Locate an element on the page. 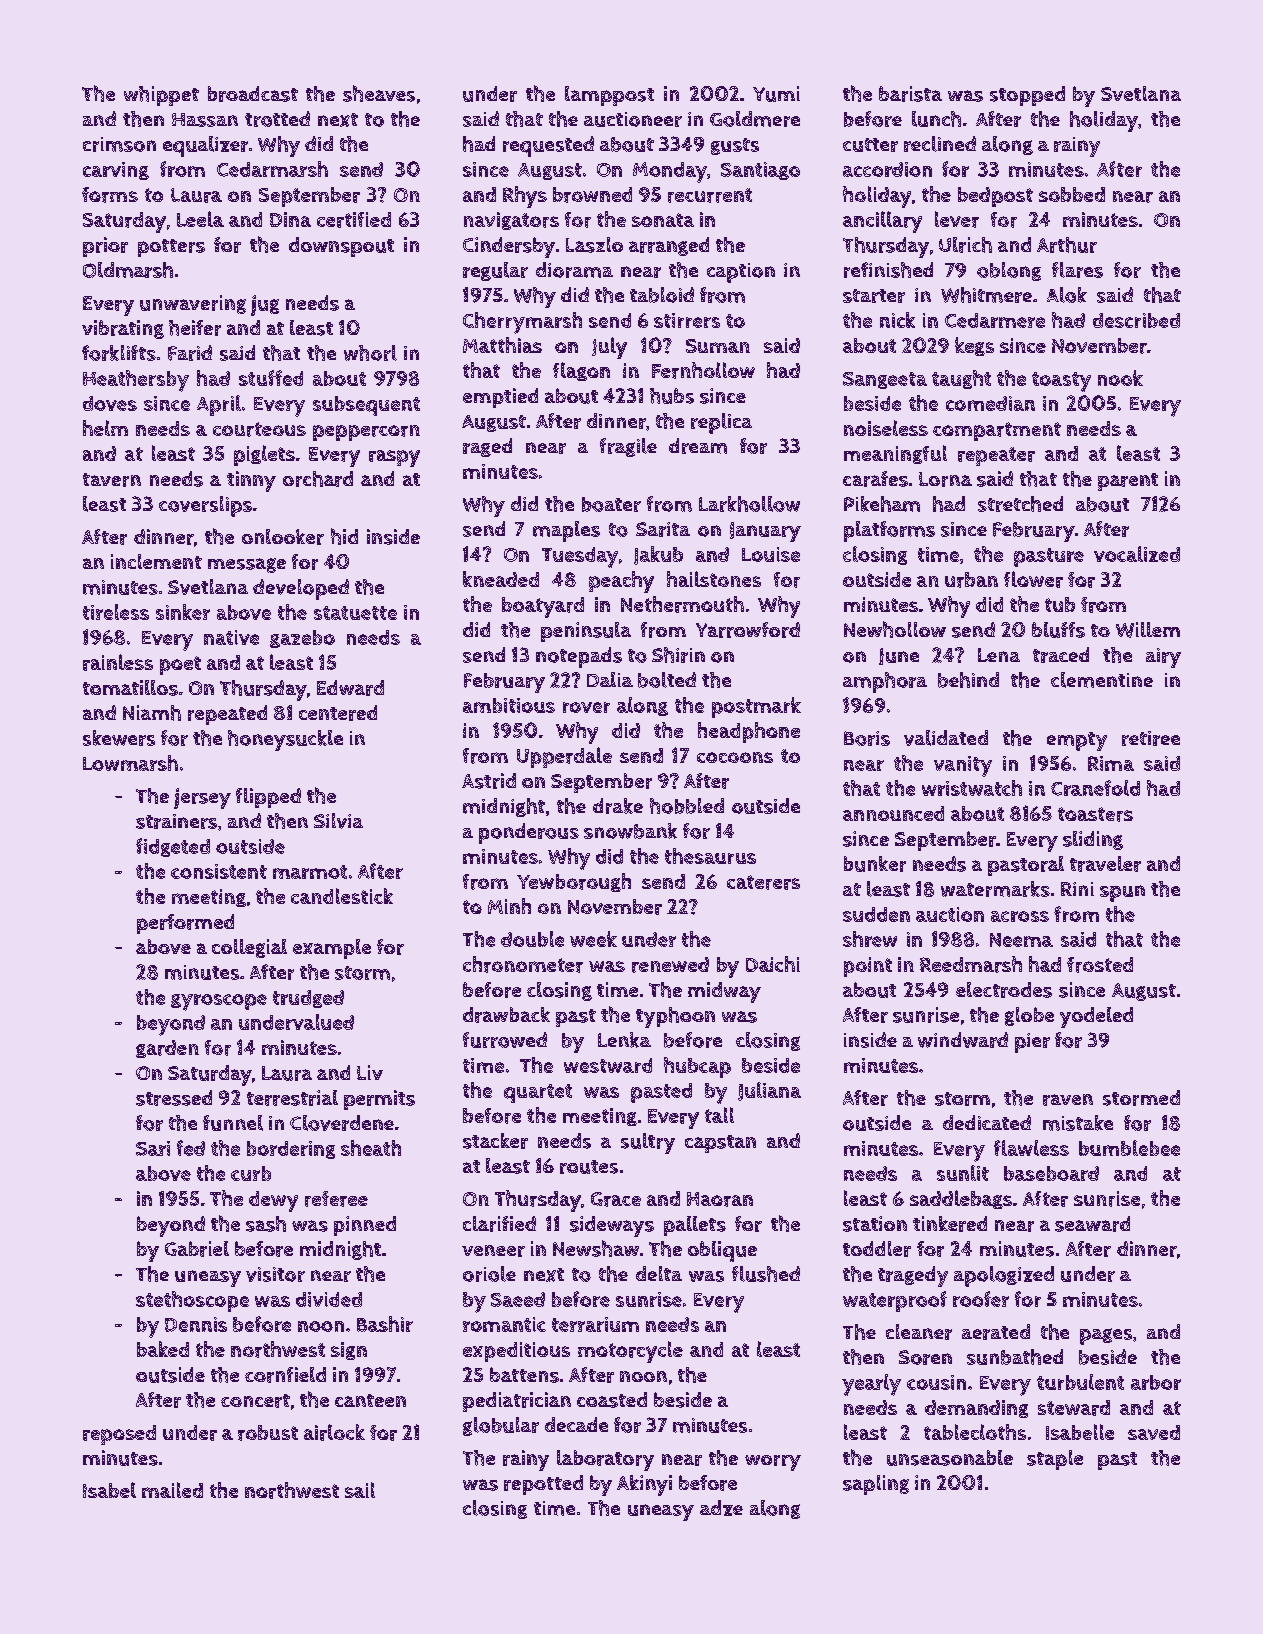 Image resolution: width=1263 pixels, height=1634 pixels. kneaded is located at coordinates (501, 579).
